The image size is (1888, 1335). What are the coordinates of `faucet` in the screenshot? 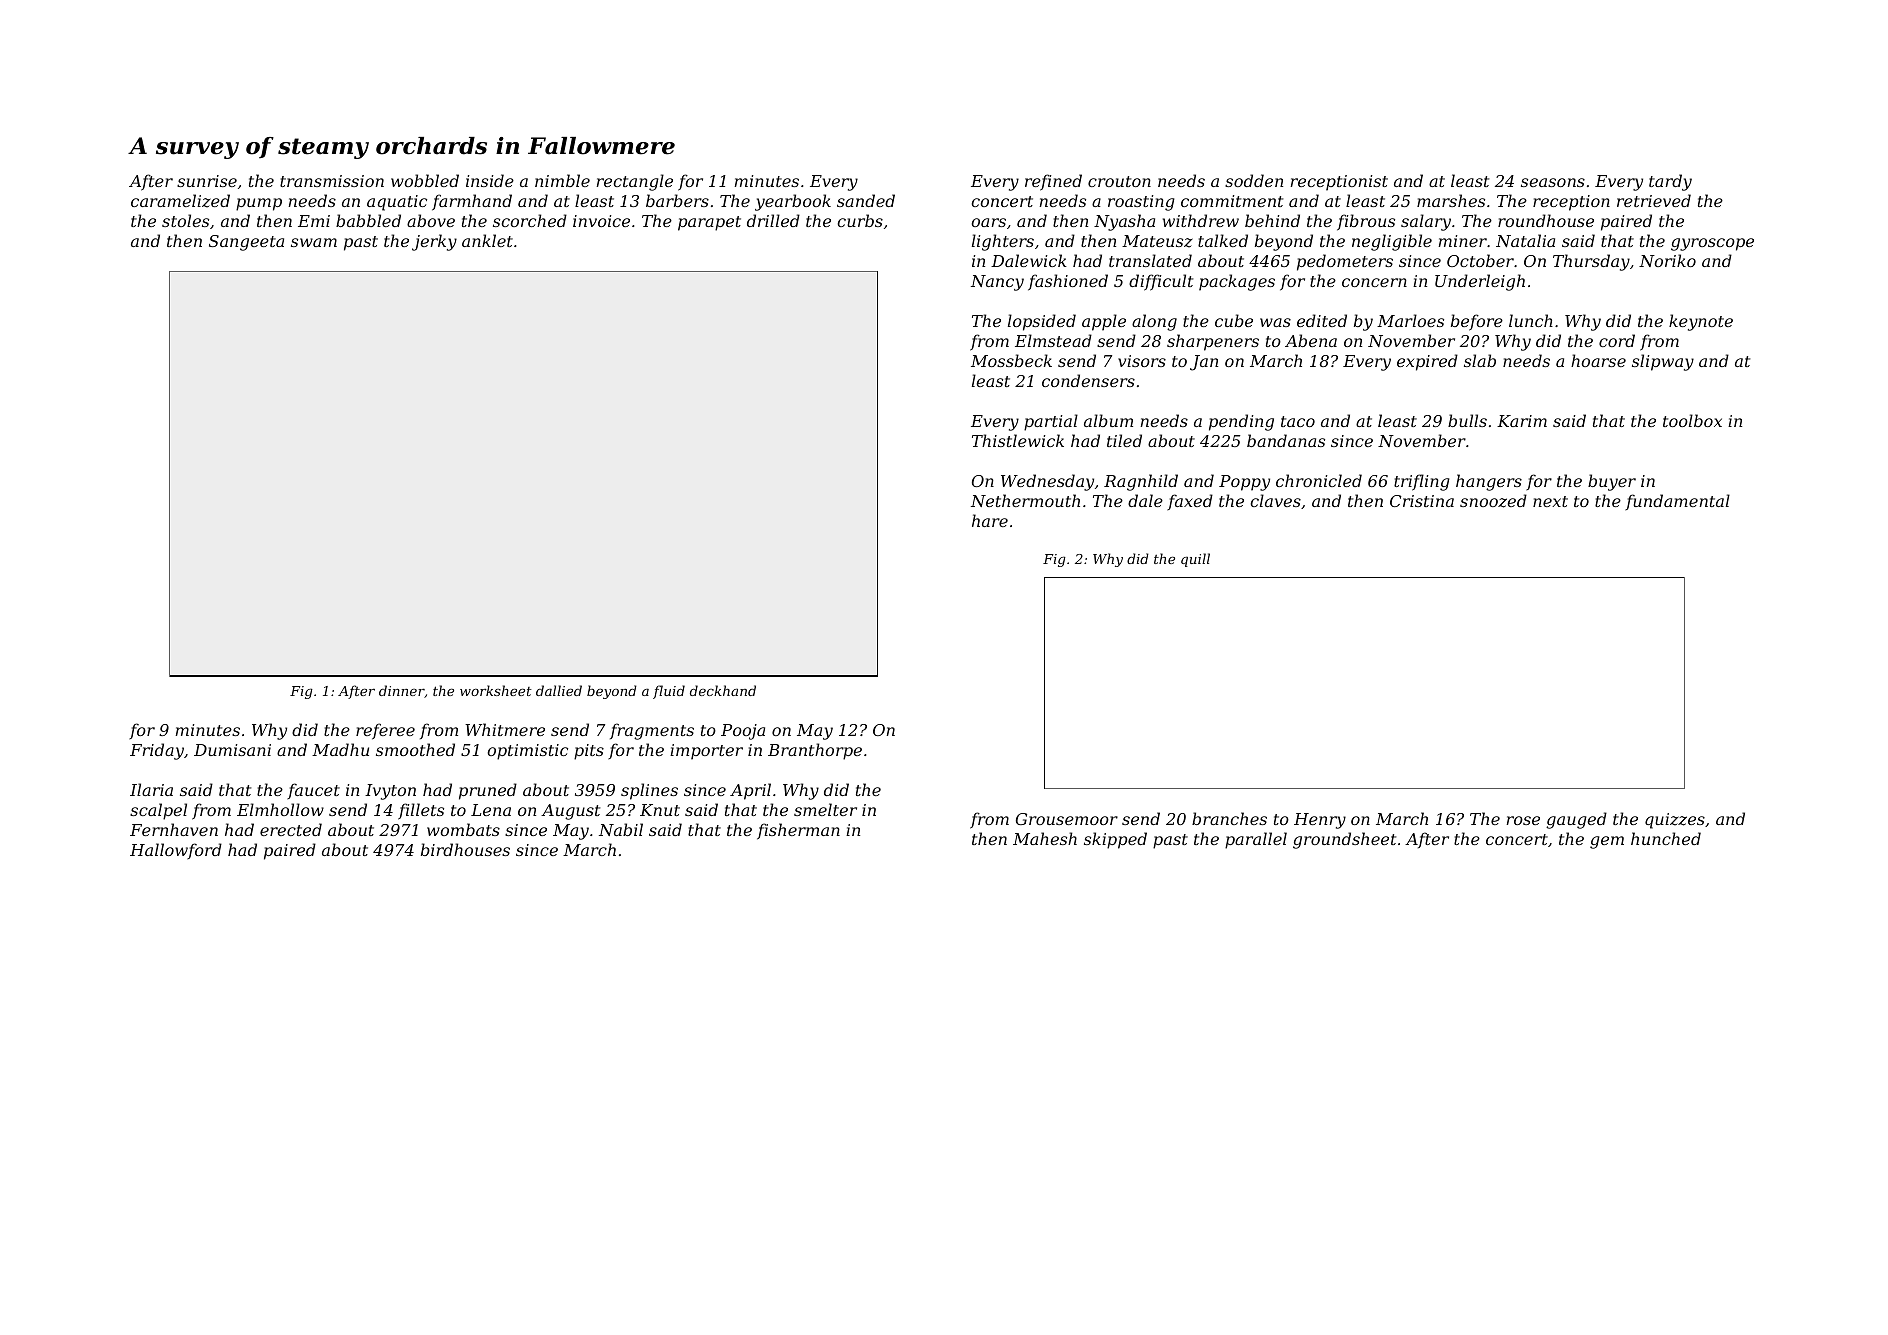 It's located at (313, 791).
